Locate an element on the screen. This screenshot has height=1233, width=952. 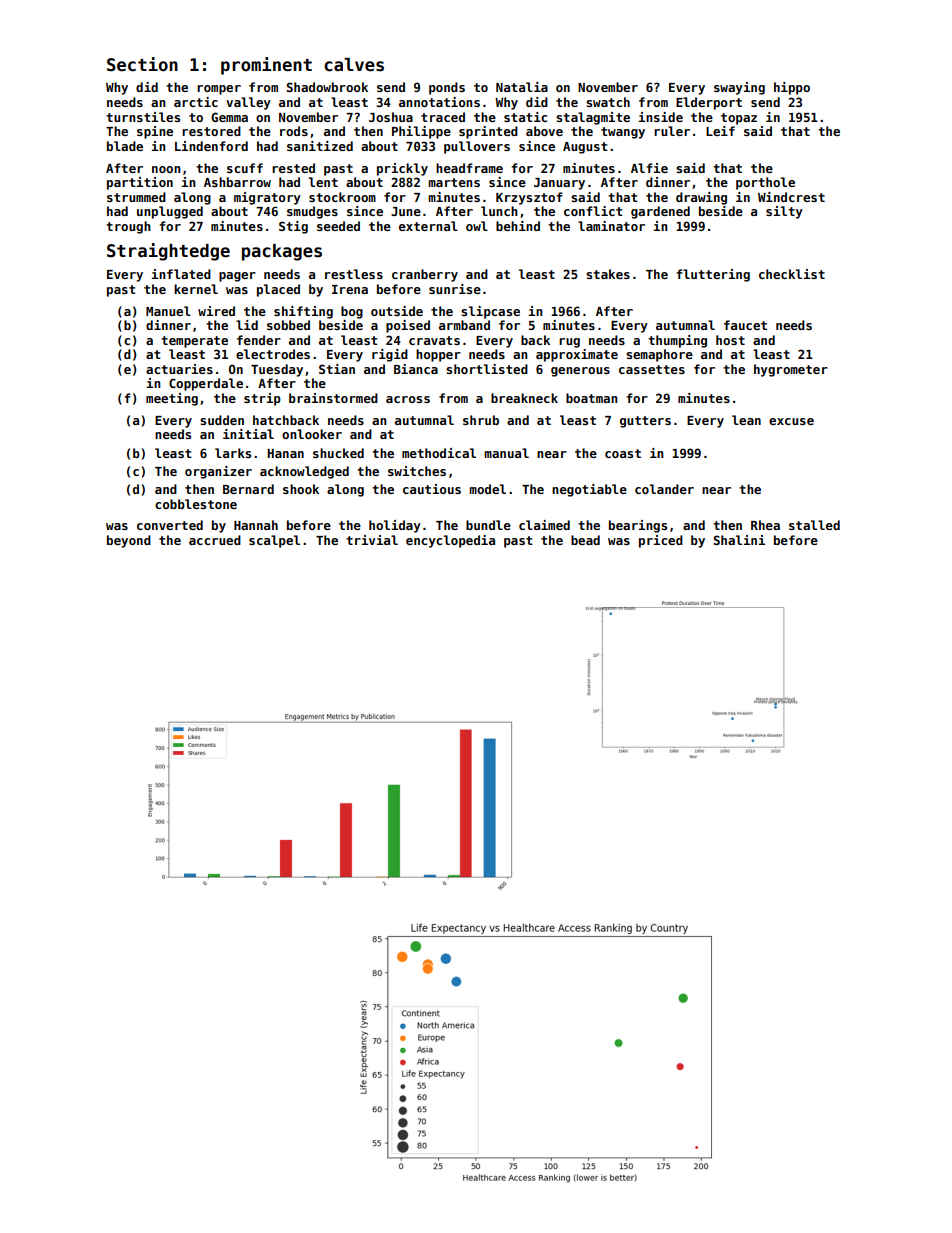
behind is located at coordinates (518, 226).
